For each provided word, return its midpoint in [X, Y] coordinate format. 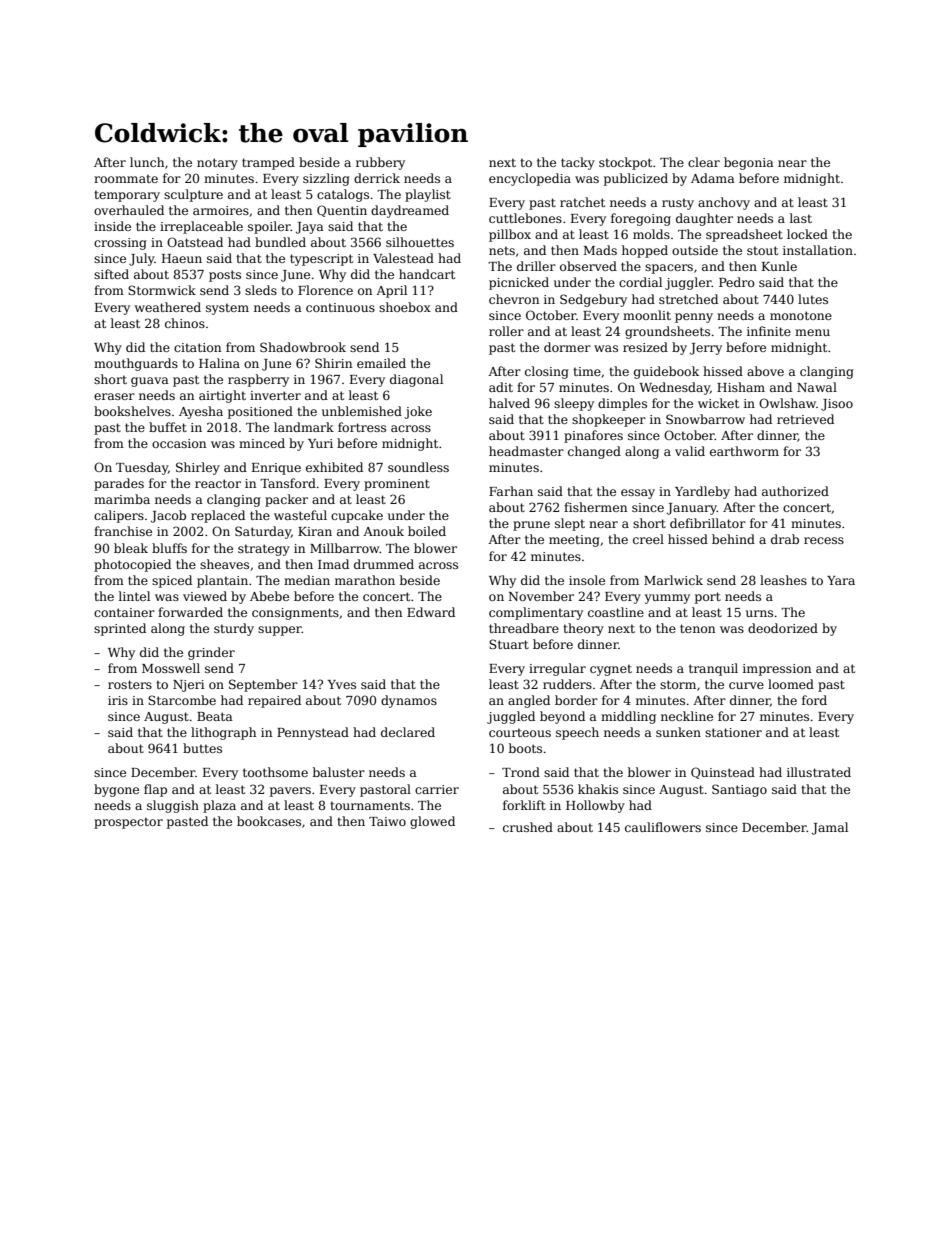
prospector [128, 823]
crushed [528, 827]
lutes [813, 299]
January [692, 509]
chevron [514, 299]
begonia [749, 163]
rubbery [380, 163]
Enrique [276, 469]
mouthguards [136, 364]
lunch [147, 162]
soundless [418, 467]
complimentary [536, 613]
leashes [783, 580]
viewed [205, 596]
